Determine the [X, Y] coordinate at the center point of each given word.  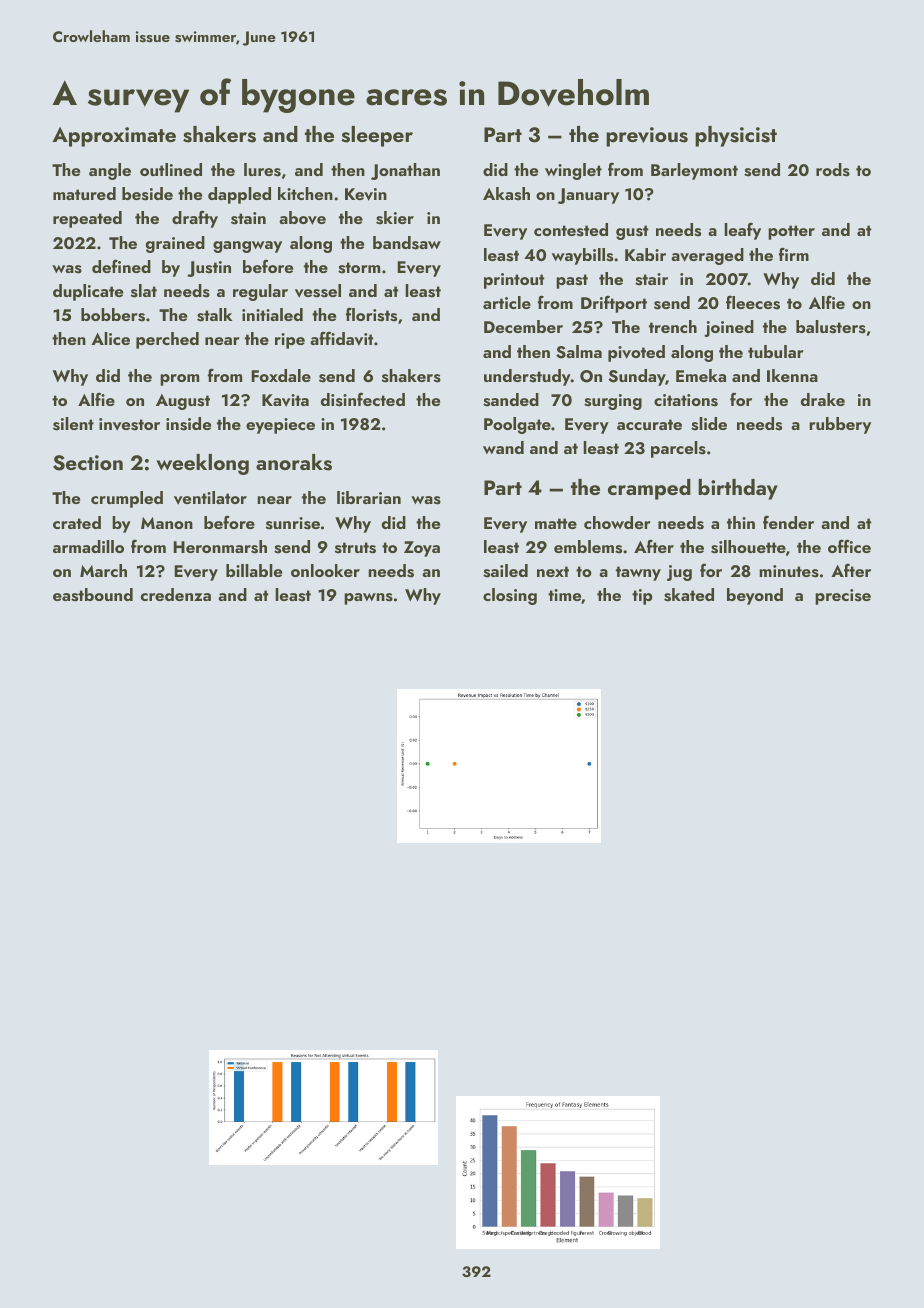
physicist [736, 136]
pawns [368, 599]
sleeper [377, 136]
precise [843, 597]
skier [395, 218]
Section [88, 463]
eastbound [93, 595]
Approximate [114, 137]
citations [686, 400]
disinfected [363, 399]
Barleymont [694, 171]
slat [144, 291]
